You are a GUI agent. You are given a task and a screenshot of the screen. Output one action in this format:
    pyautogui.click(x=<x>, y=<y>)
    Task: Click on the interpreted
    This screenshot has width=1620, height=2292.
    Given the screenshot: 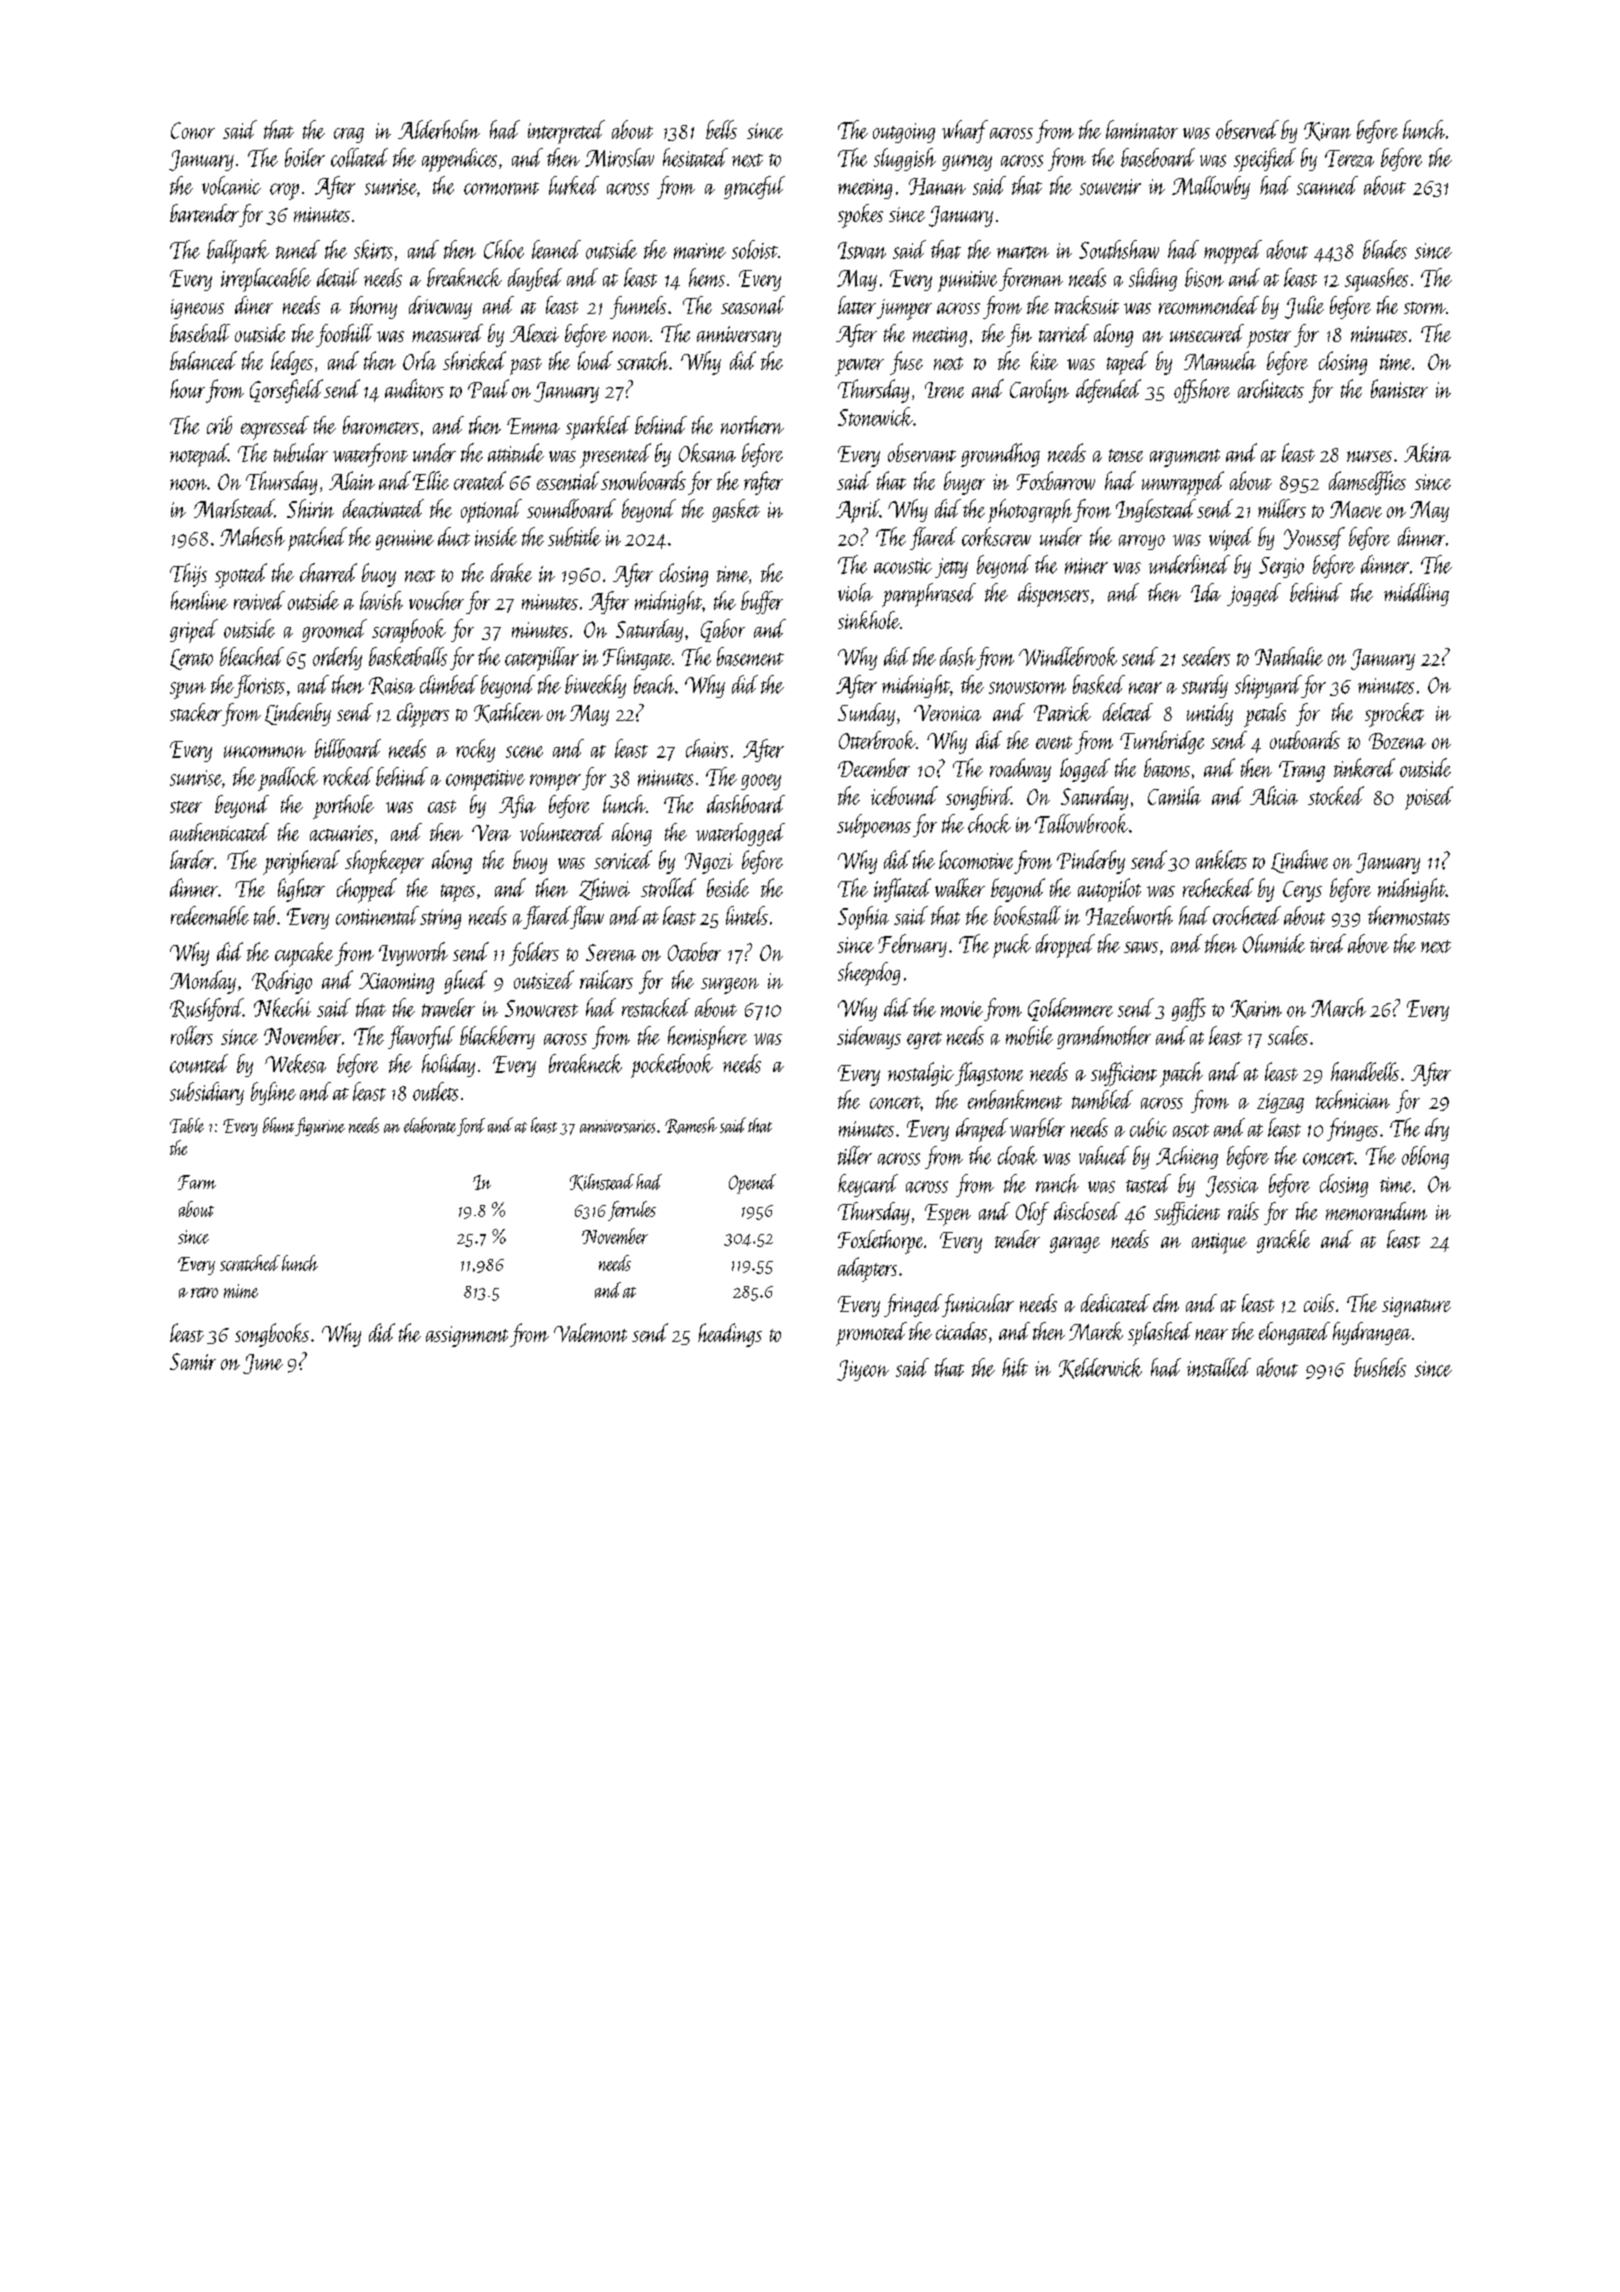 What is the action you would take?
    pyautogui.click(x=566, y=132)
